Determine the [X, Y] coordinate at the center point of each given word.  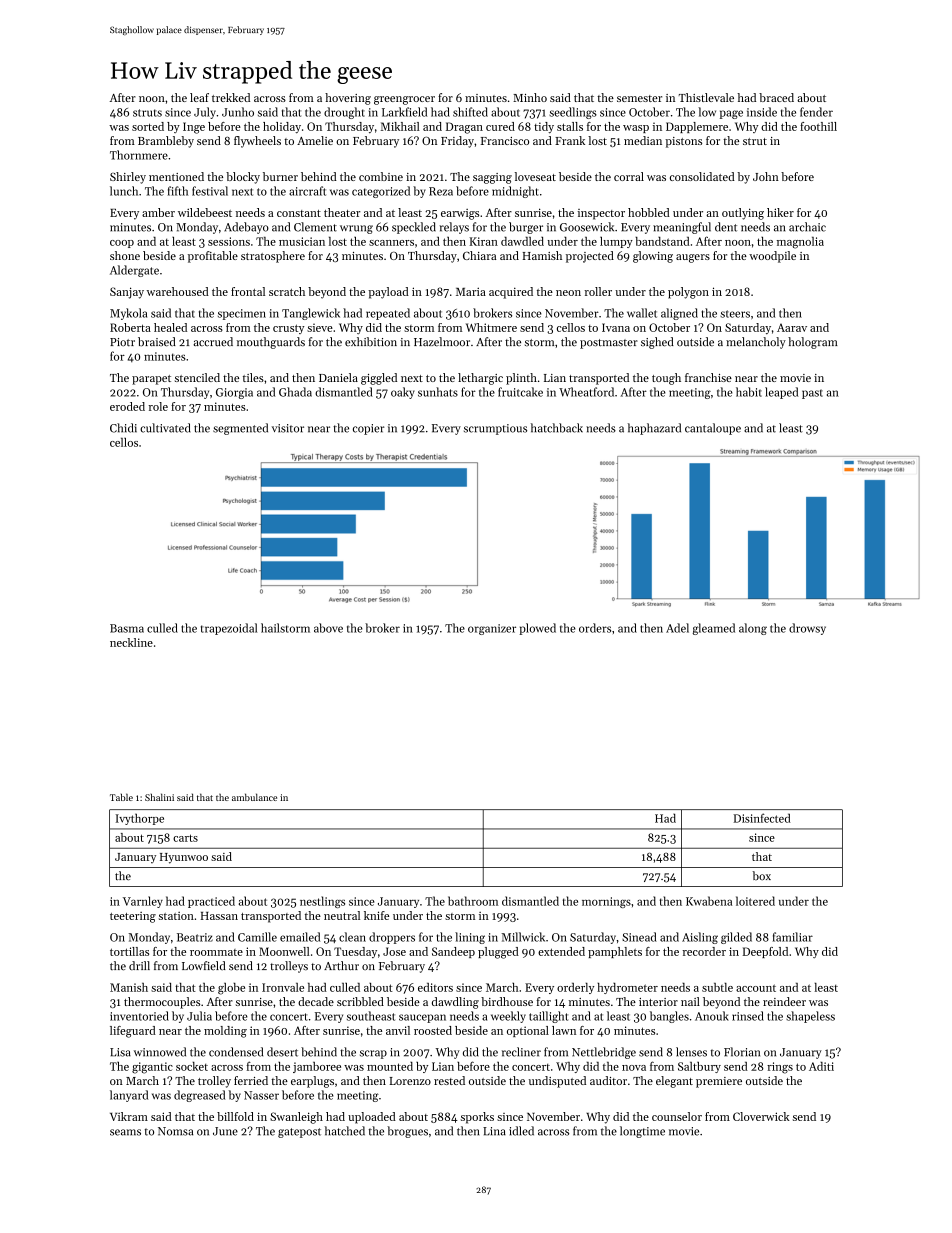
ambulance [254, 797]
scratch [287, 291]
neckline [131, 642]
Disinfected [762, 818]
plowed [537, 629]
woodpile [772, 257]
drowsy [807, 629]
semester [639, 98]
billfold [235, 1116]
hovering [348, 99]
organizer [492, 629]
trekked [231, 97]
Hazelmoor [442, 342]
